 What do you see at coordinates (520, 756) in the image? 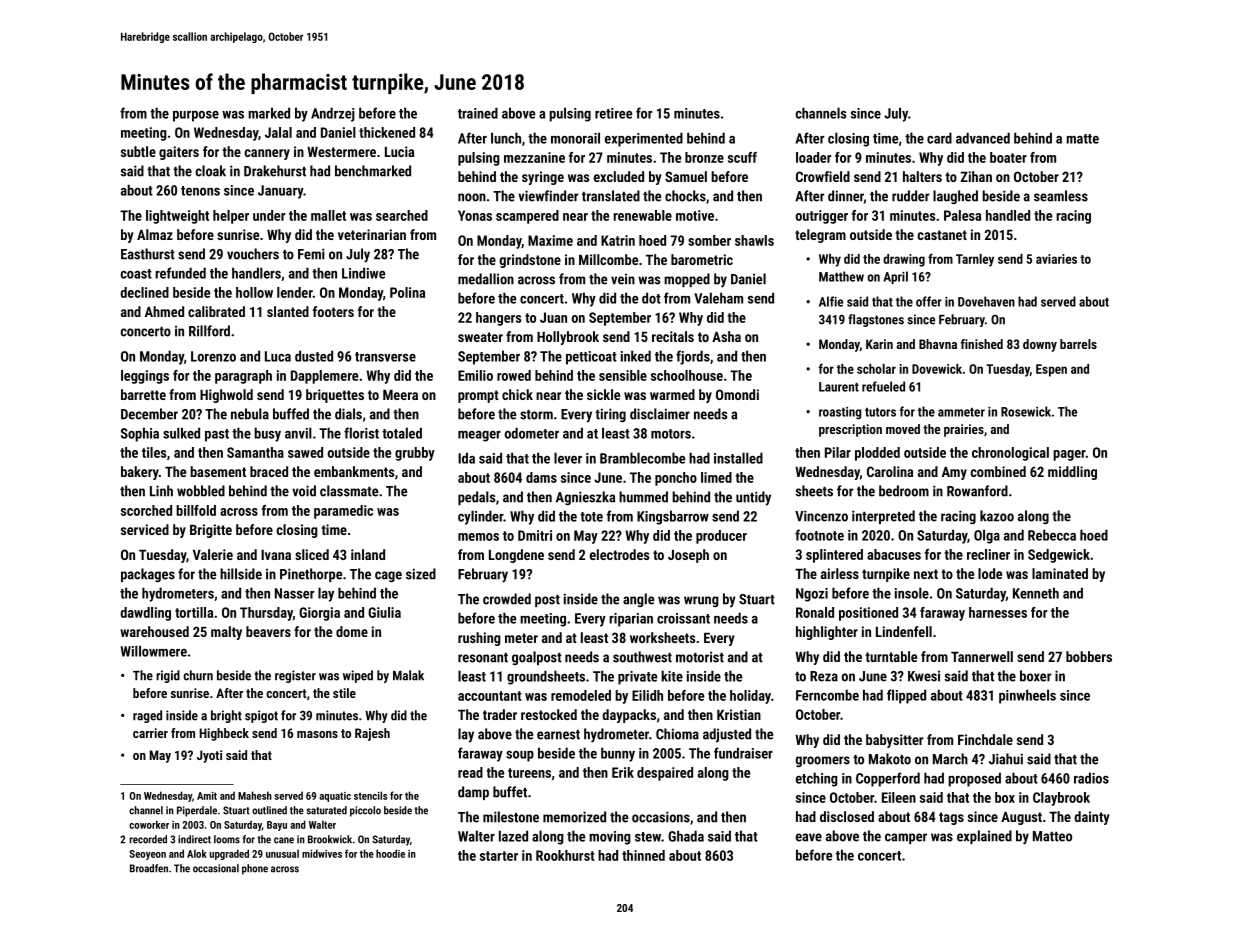
I see `soup` at bounding box center [520, 756].
